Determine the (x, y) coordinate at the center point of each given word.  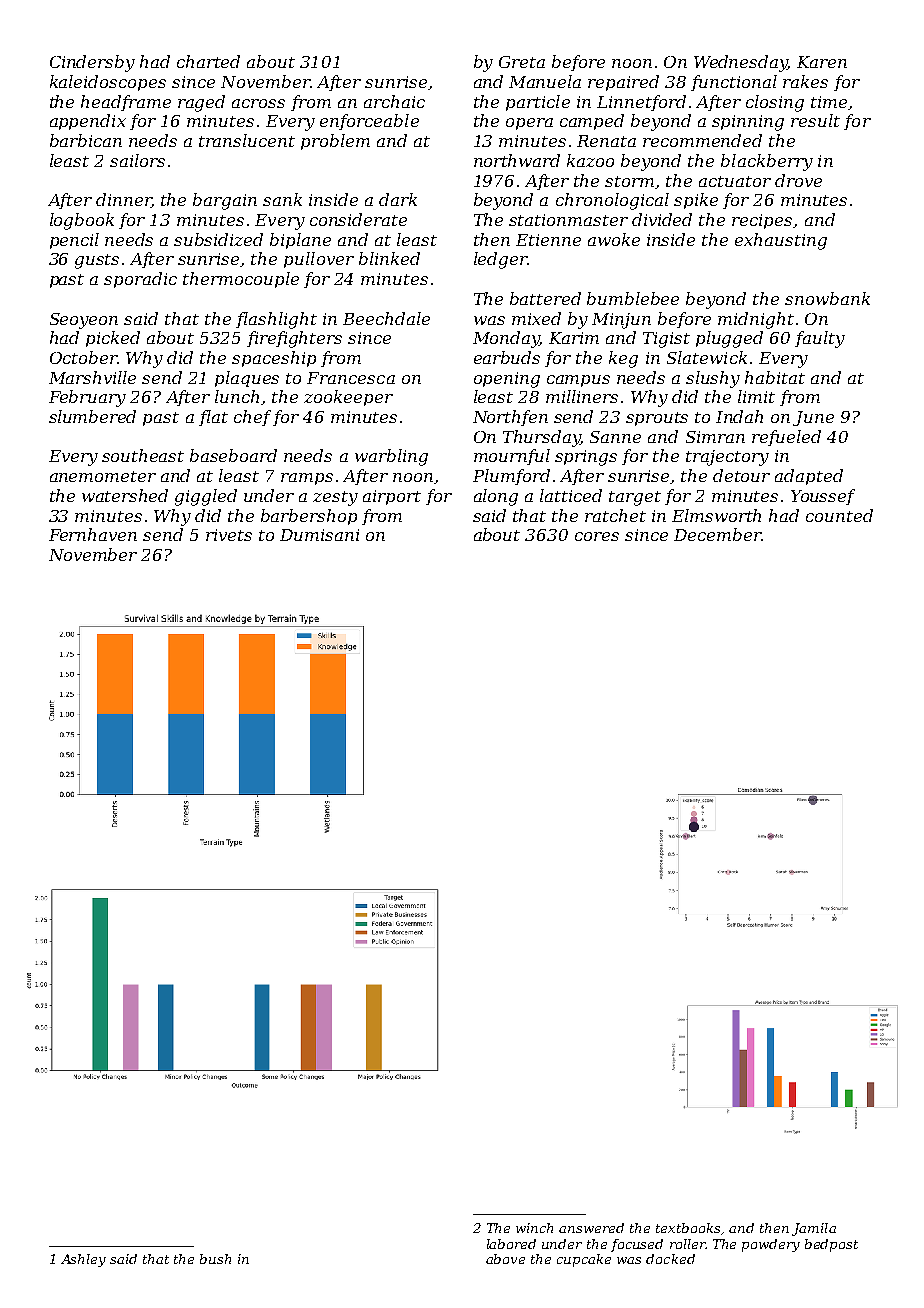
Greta (522, 62)
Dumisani (319, 535)
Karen (822, 62)
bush (215, 1259)
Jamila (814, 1229)
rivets (229, 535)
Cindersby (92, 63)
